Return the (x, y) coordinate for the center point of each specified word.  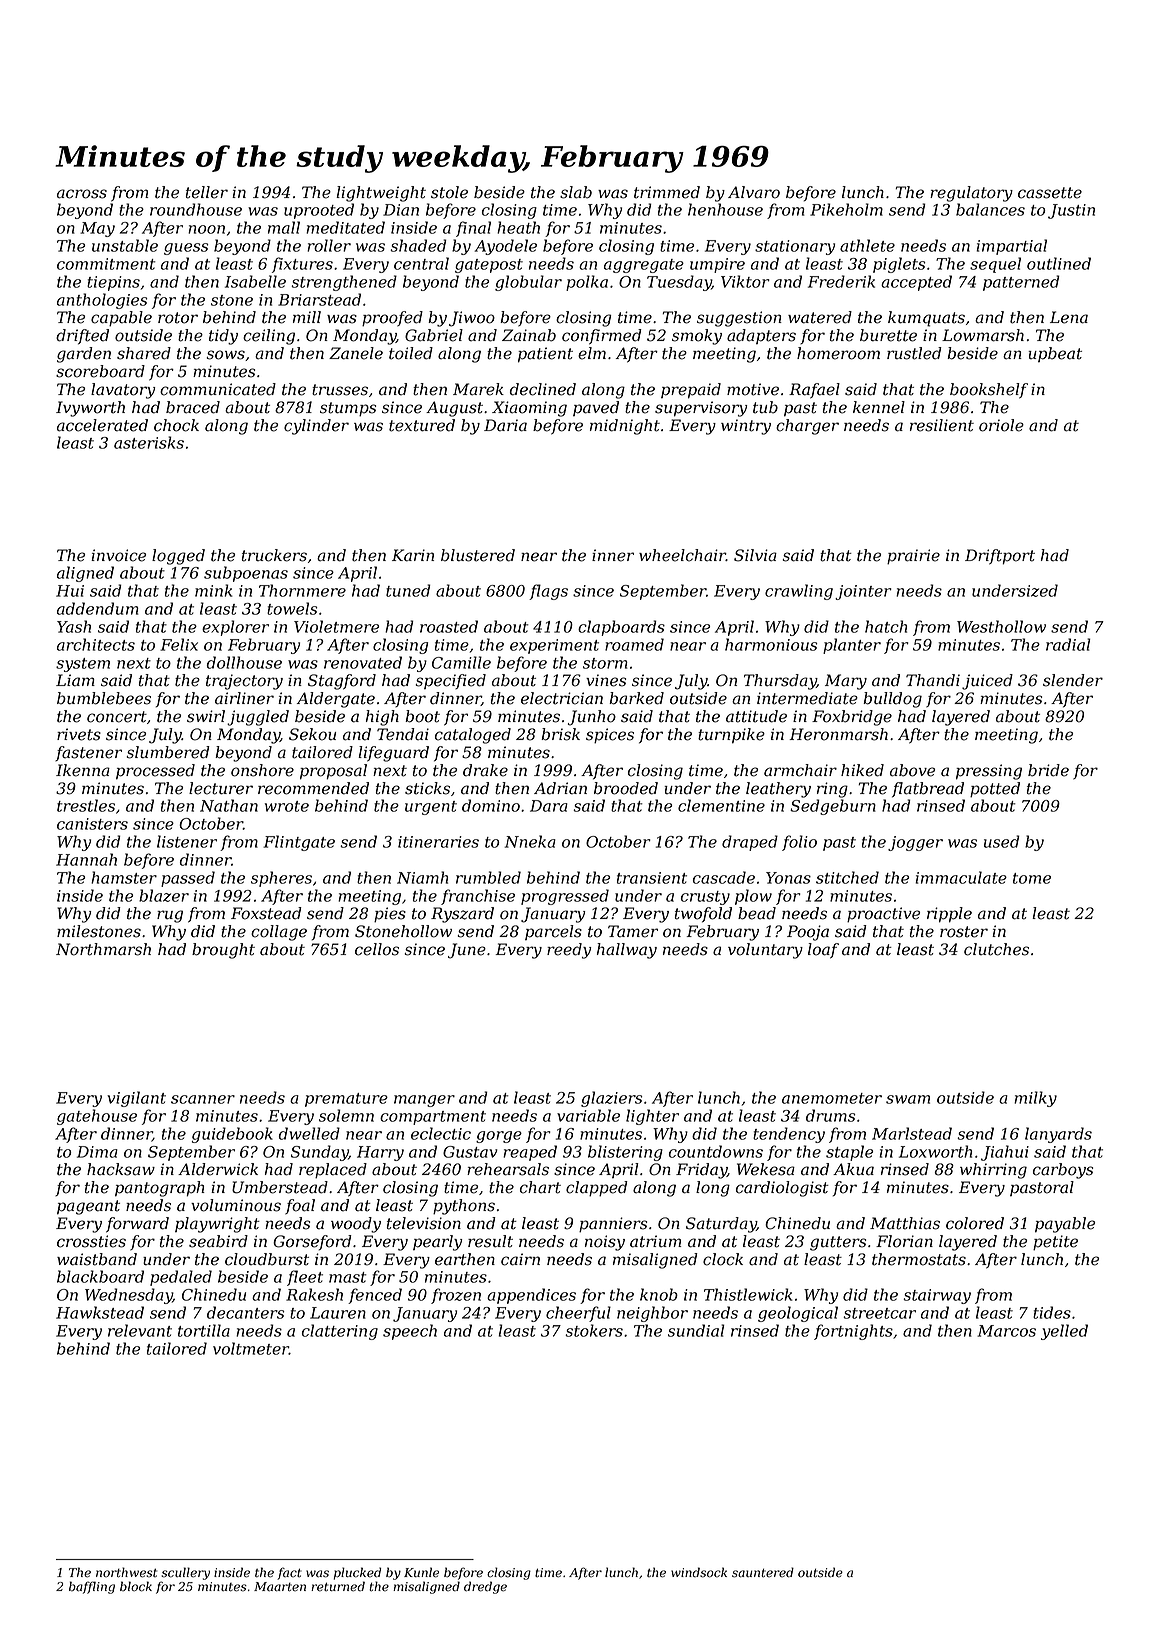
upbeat (1055, 354)
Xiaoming (529, 409)
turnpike (731, 736)
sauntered (763, 1572)
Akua (853, 1169)
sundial (696, 1330)
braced (193, 407)
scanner (203, 1099)
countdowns (716, 1151)
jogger (915, 843)
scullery (185, 1573)
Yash (74, 626)
